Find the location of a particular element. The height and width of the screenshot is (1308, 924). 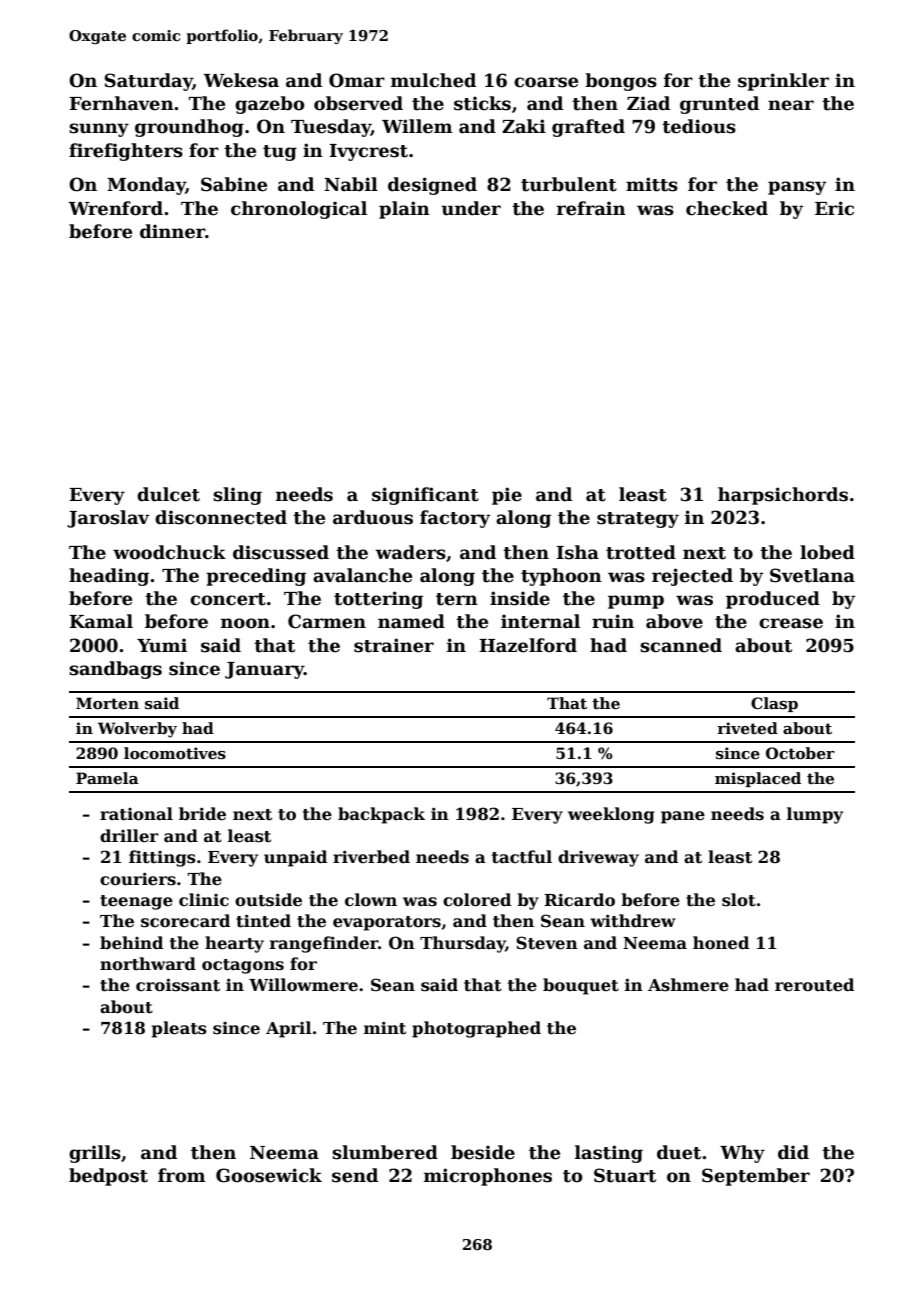

octagons is located at coordinates (243, 966).
